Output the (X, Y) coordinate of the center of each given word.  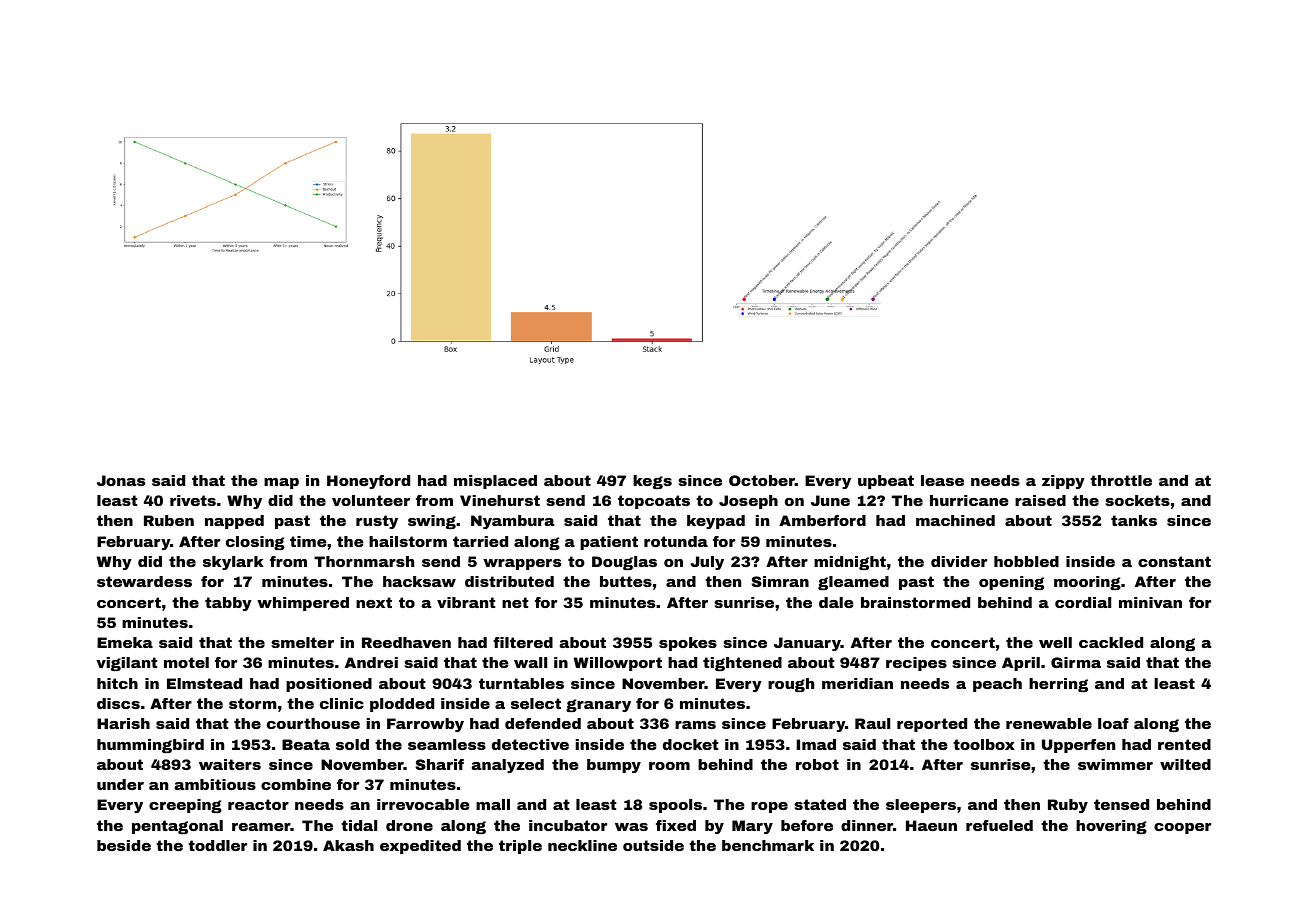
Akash (348, 845)
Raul (872, 723)
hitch (117, 683)
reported (932, 725)
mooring (1087, 583)
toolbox (984, 744)
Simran (780, 581)
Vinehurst (500, 500)
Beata (306, 744)
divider (959, 561)
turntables (521, 683)
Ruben (169, 520)
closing (255, 543)
